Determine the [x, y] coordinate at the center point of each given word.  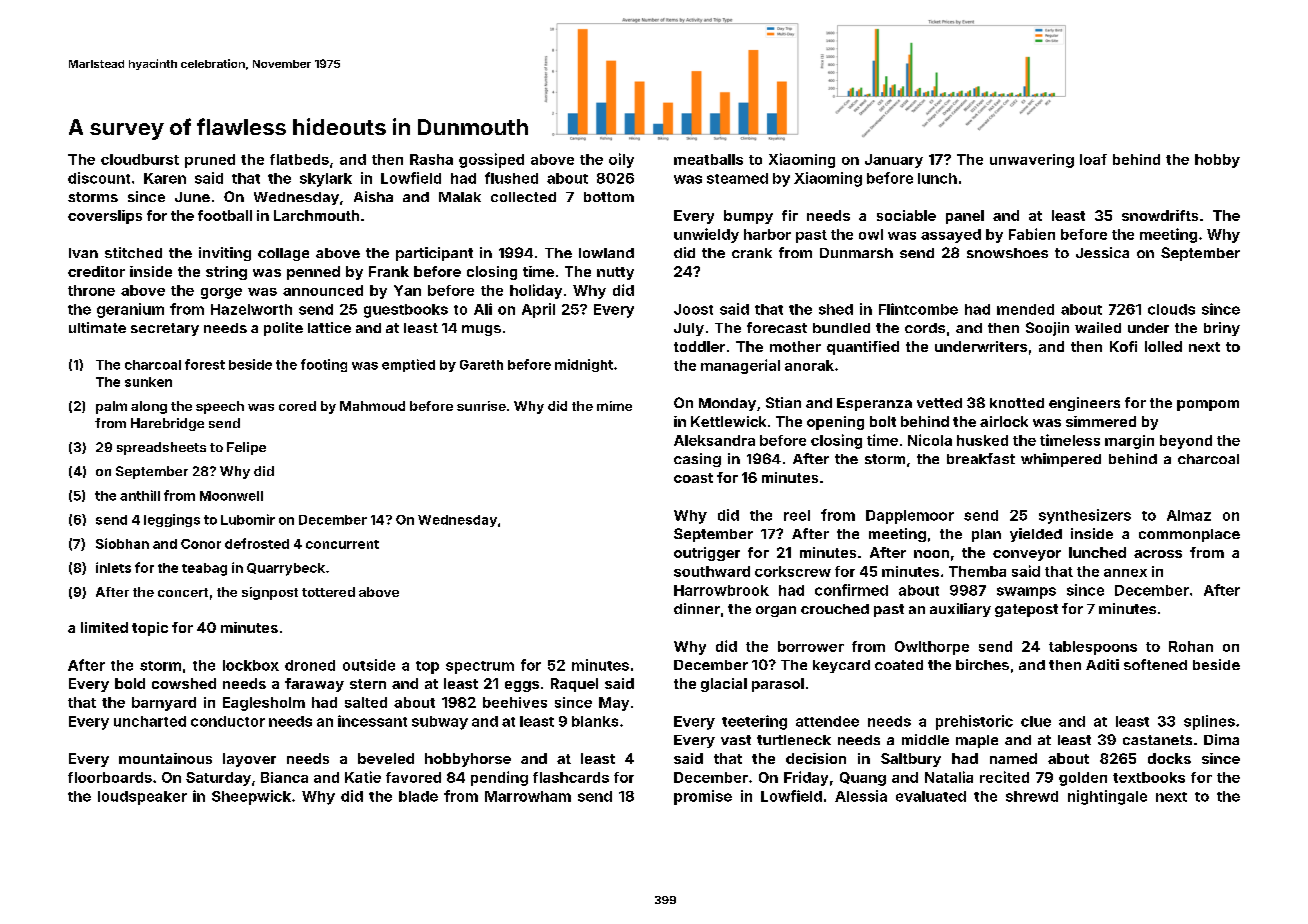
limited [104, 627]
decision [816, 758]
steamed [737, 178]
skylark [326, 180]
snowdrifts [1160, 215]
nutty [615, 273]
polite [283, 329]
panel [965, 217]
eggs [522, 686]
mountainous [165, 758]
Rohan [1191, 646]
